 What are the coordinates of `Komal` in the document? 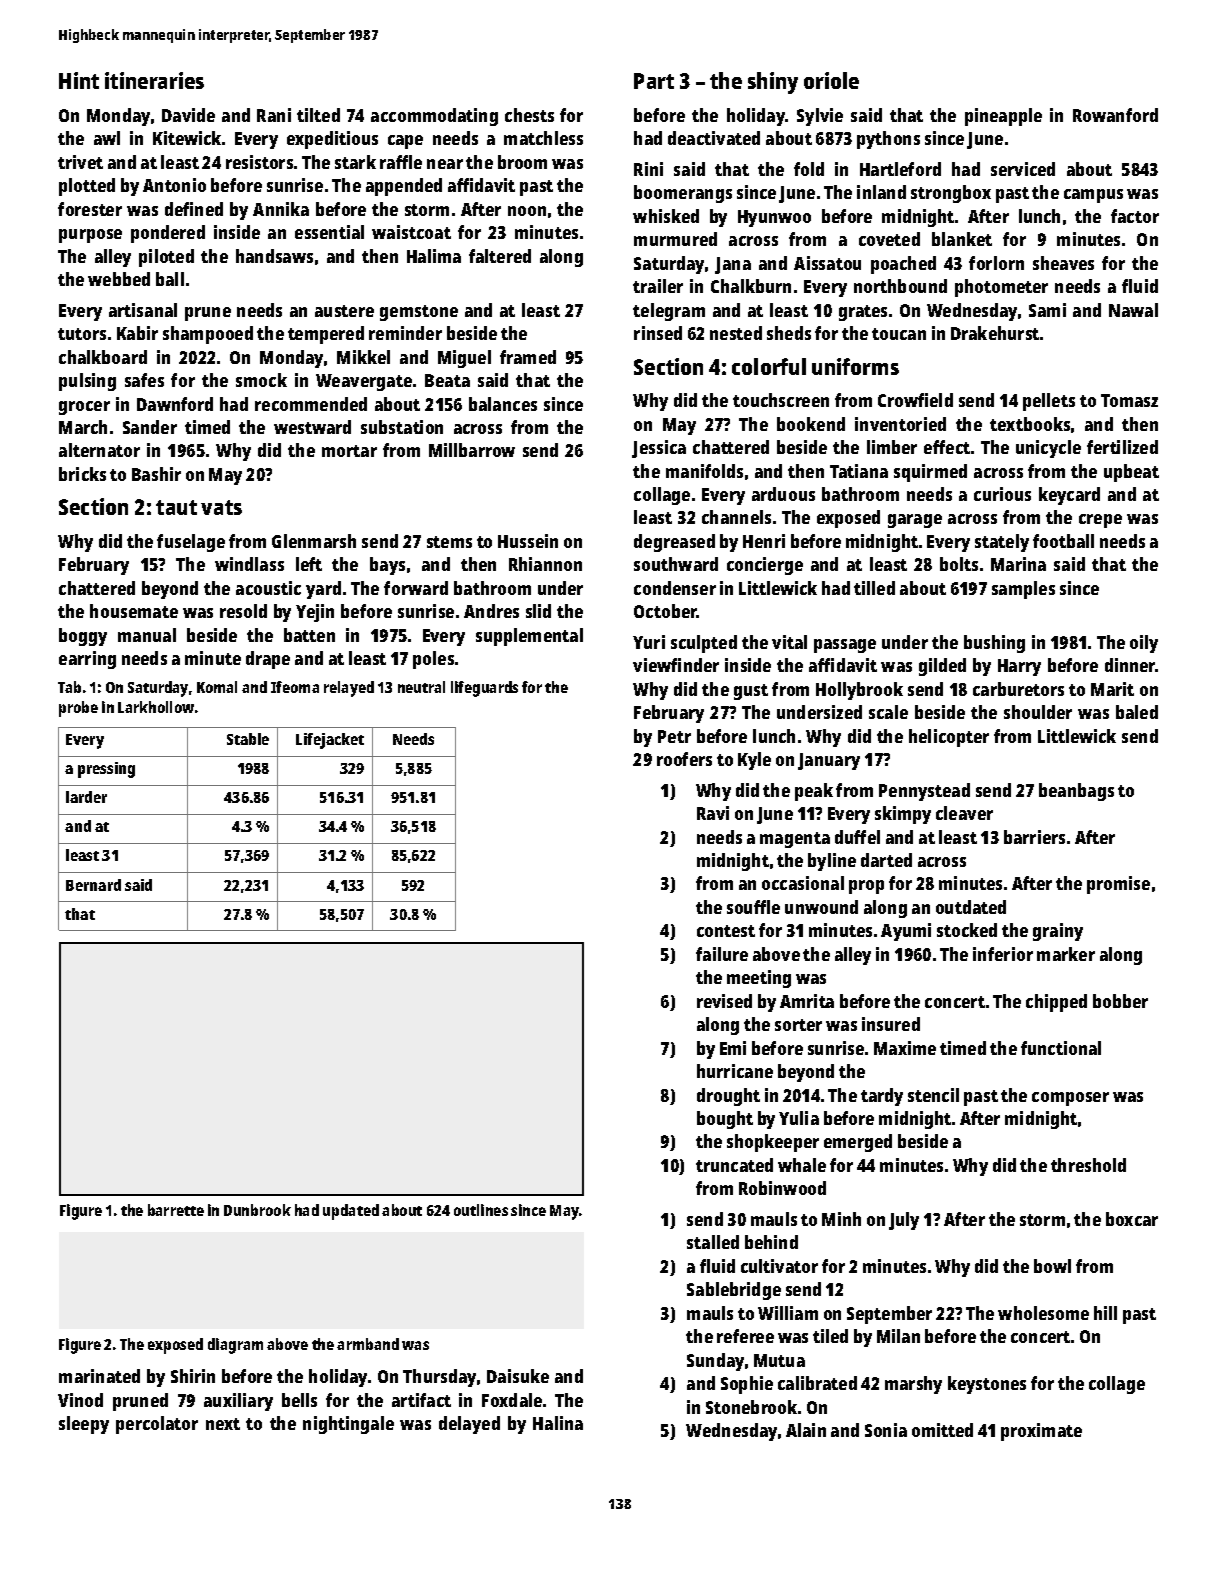 It's located at (217, 687).
